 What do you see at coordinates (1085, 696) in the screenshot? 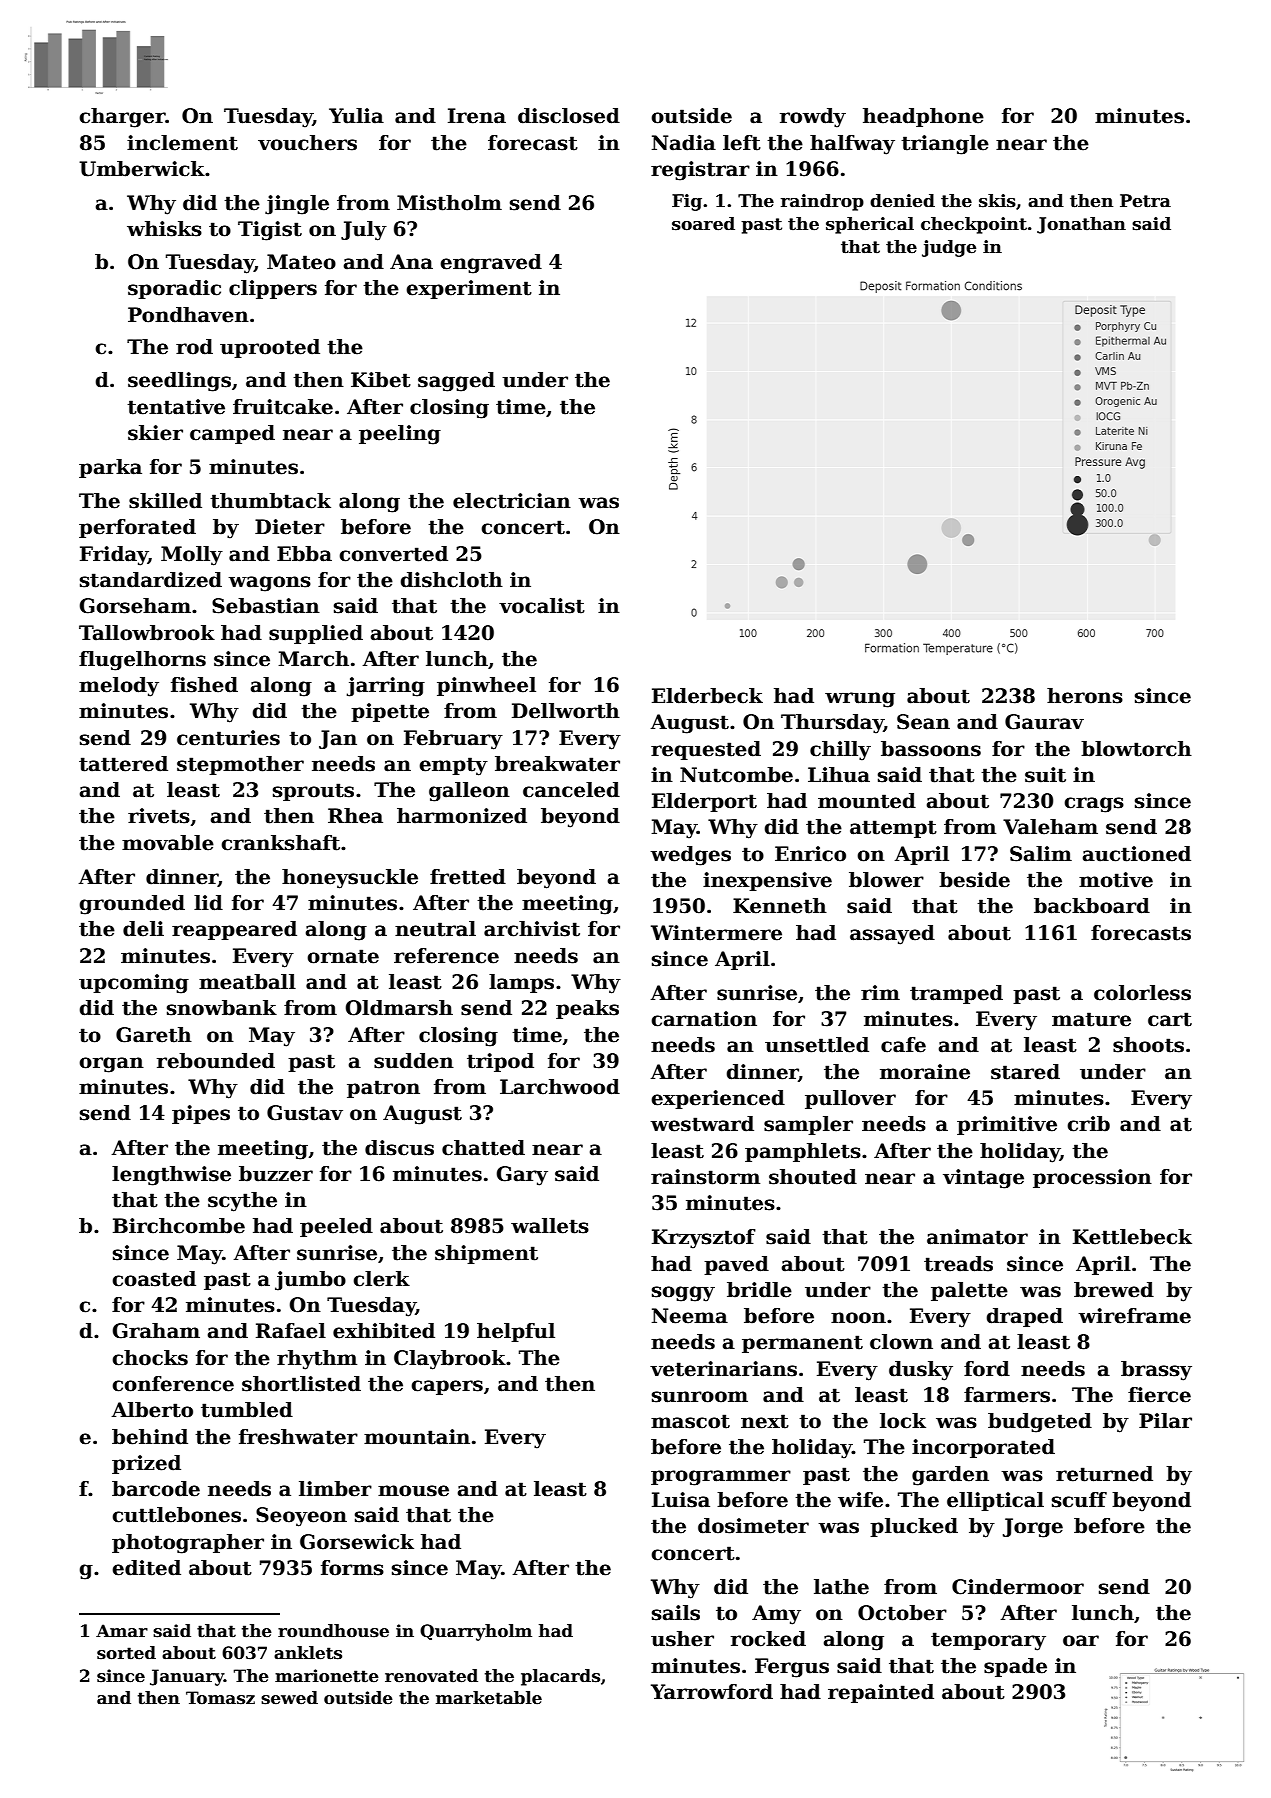
I see `herons` at bounding box center [1085, 696].
